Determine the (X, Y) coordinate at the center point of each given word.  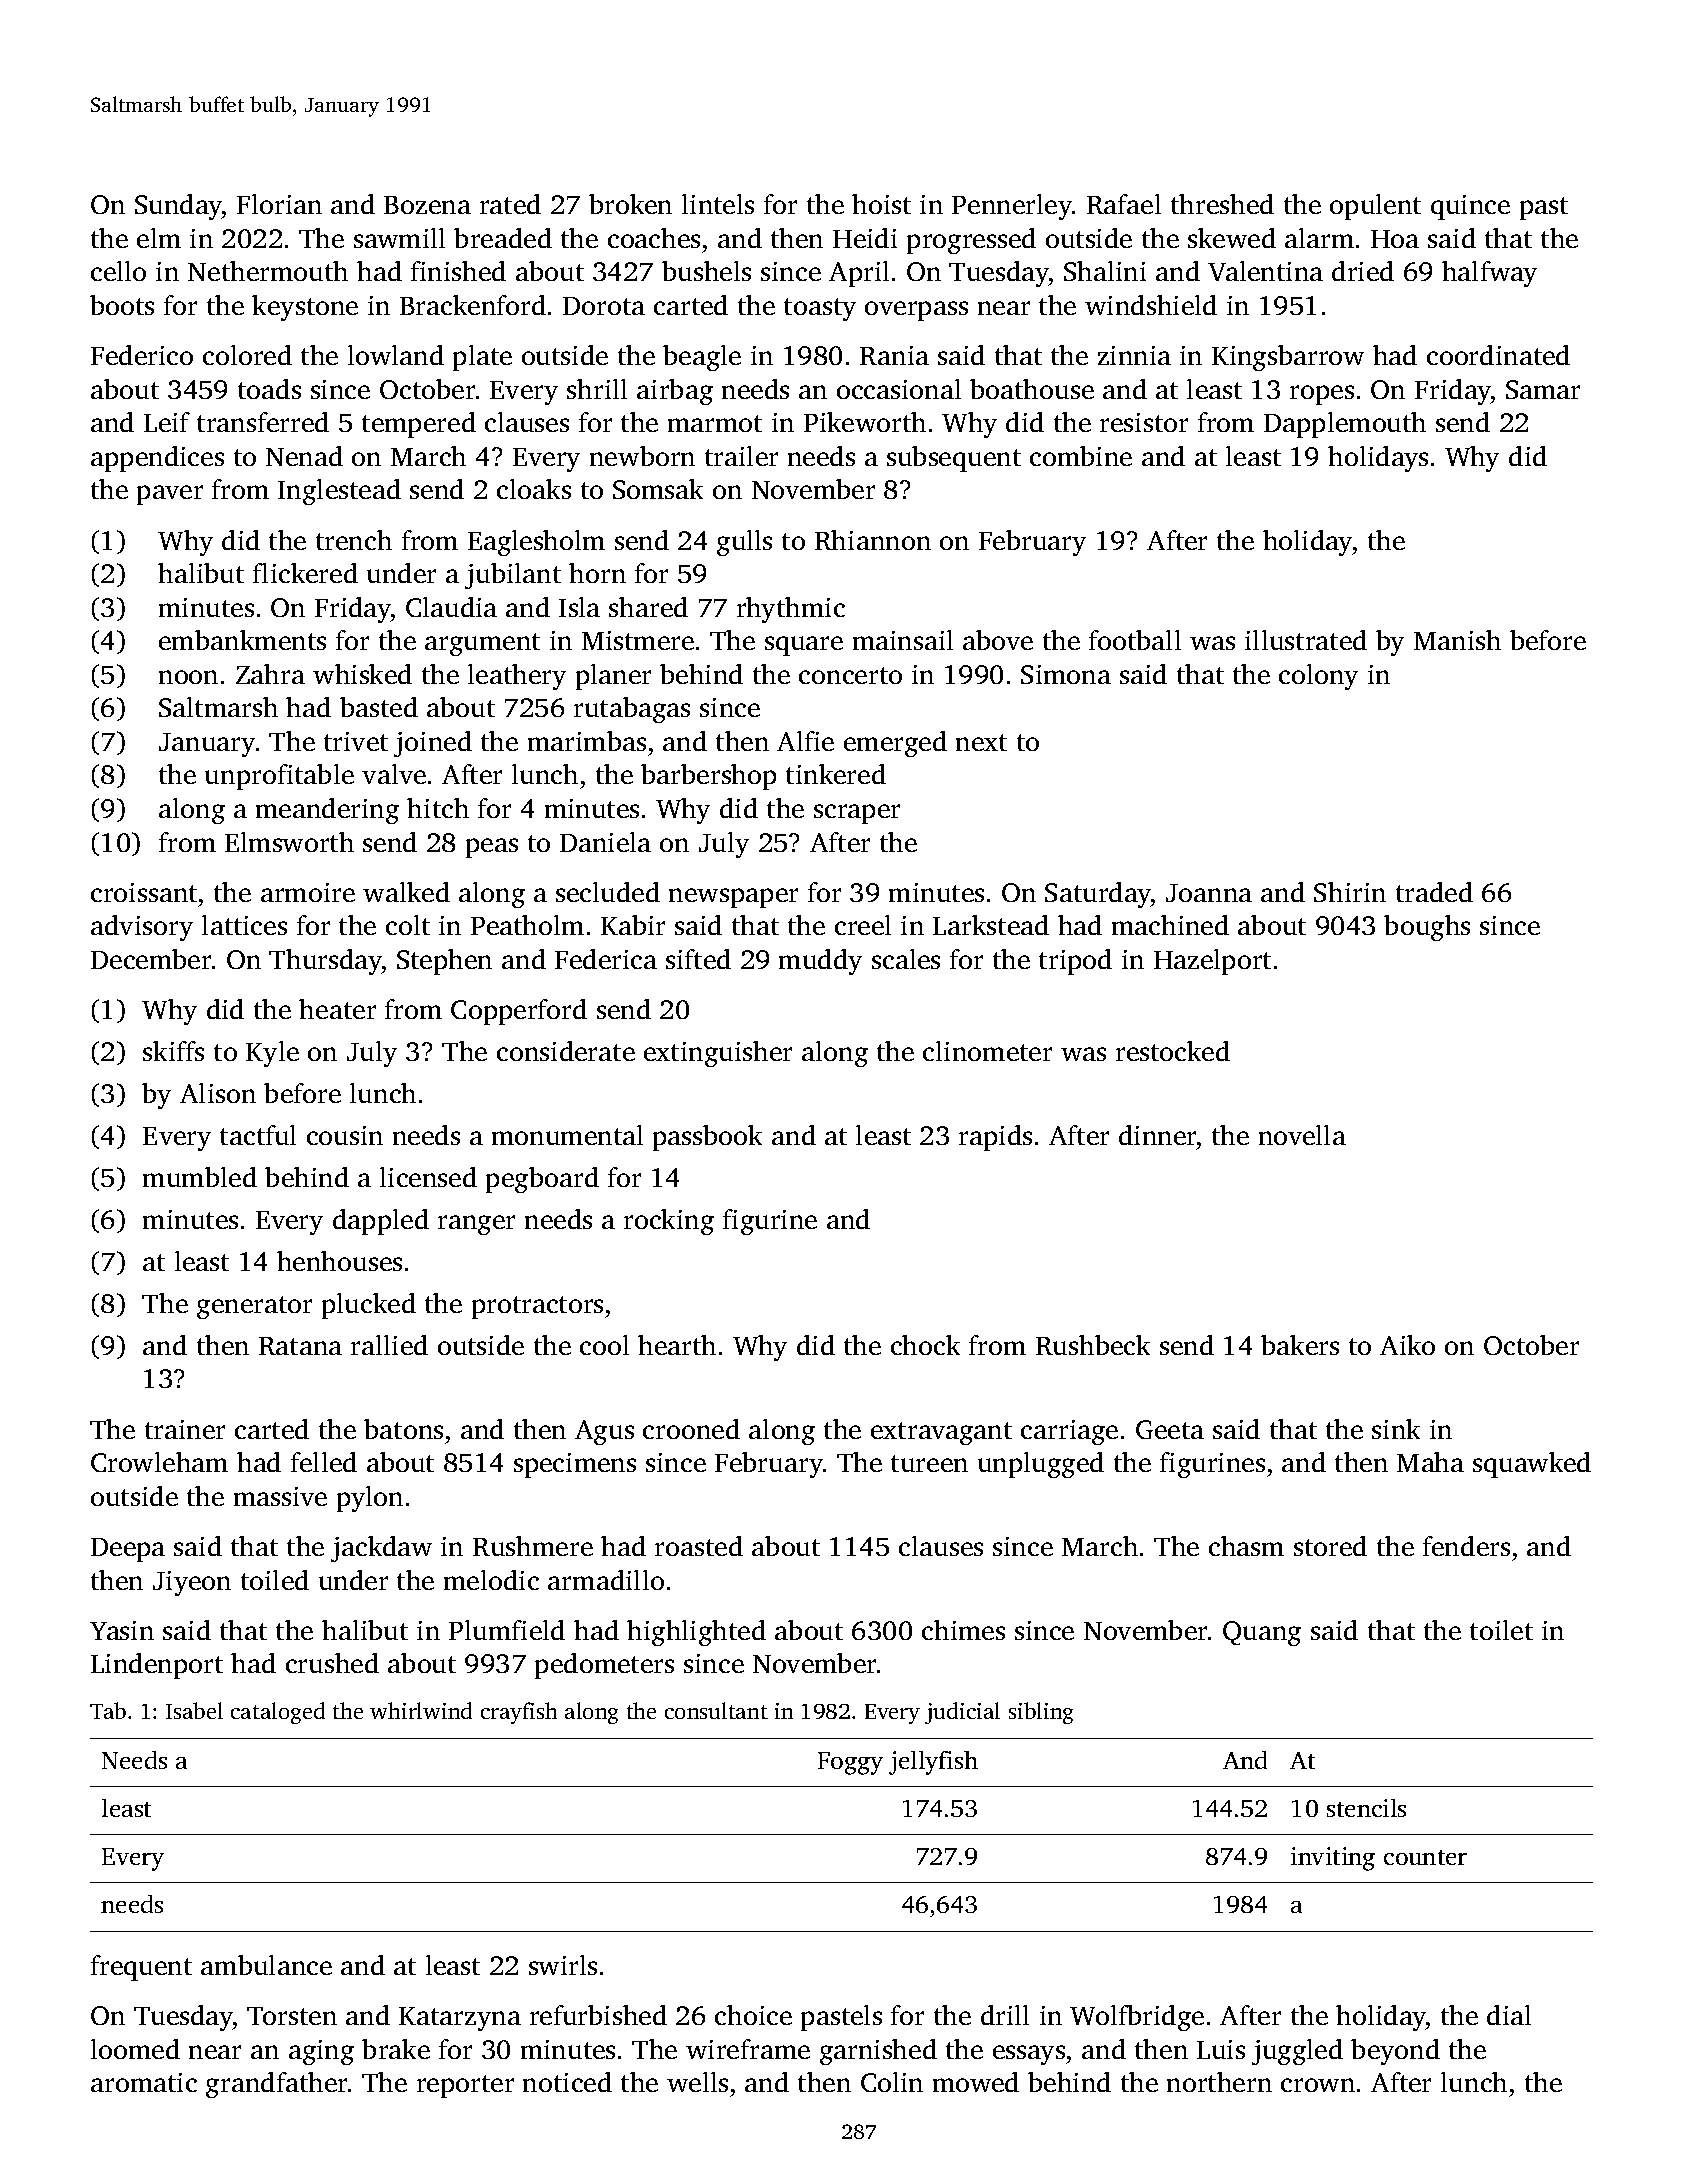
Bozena (427, 205)
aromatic (144, 2082)
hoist (881, 204)
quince (1470, 207)
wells (697, 2082)
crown (1318, 2085)
